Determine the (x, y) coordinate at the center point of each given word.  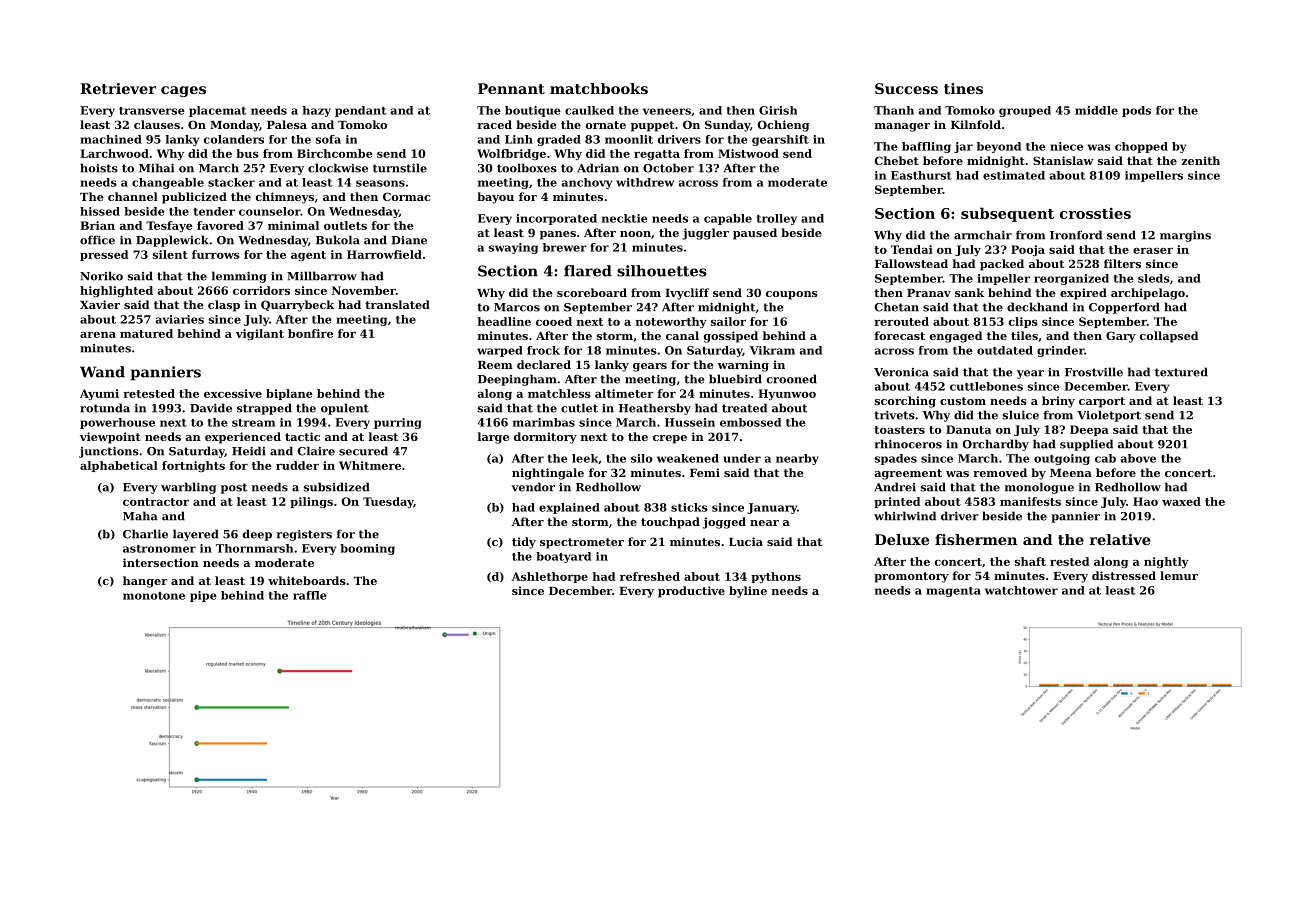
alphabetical (119, 466)
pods (1136, 111)
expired (1083, 294)
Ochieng (783, 126)
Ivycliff (687, 294)
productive (691, 592)
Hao (1145, 501)
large (493, 438)
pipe (203, 596)
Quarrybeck (297, 306)
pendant (361, 111)
